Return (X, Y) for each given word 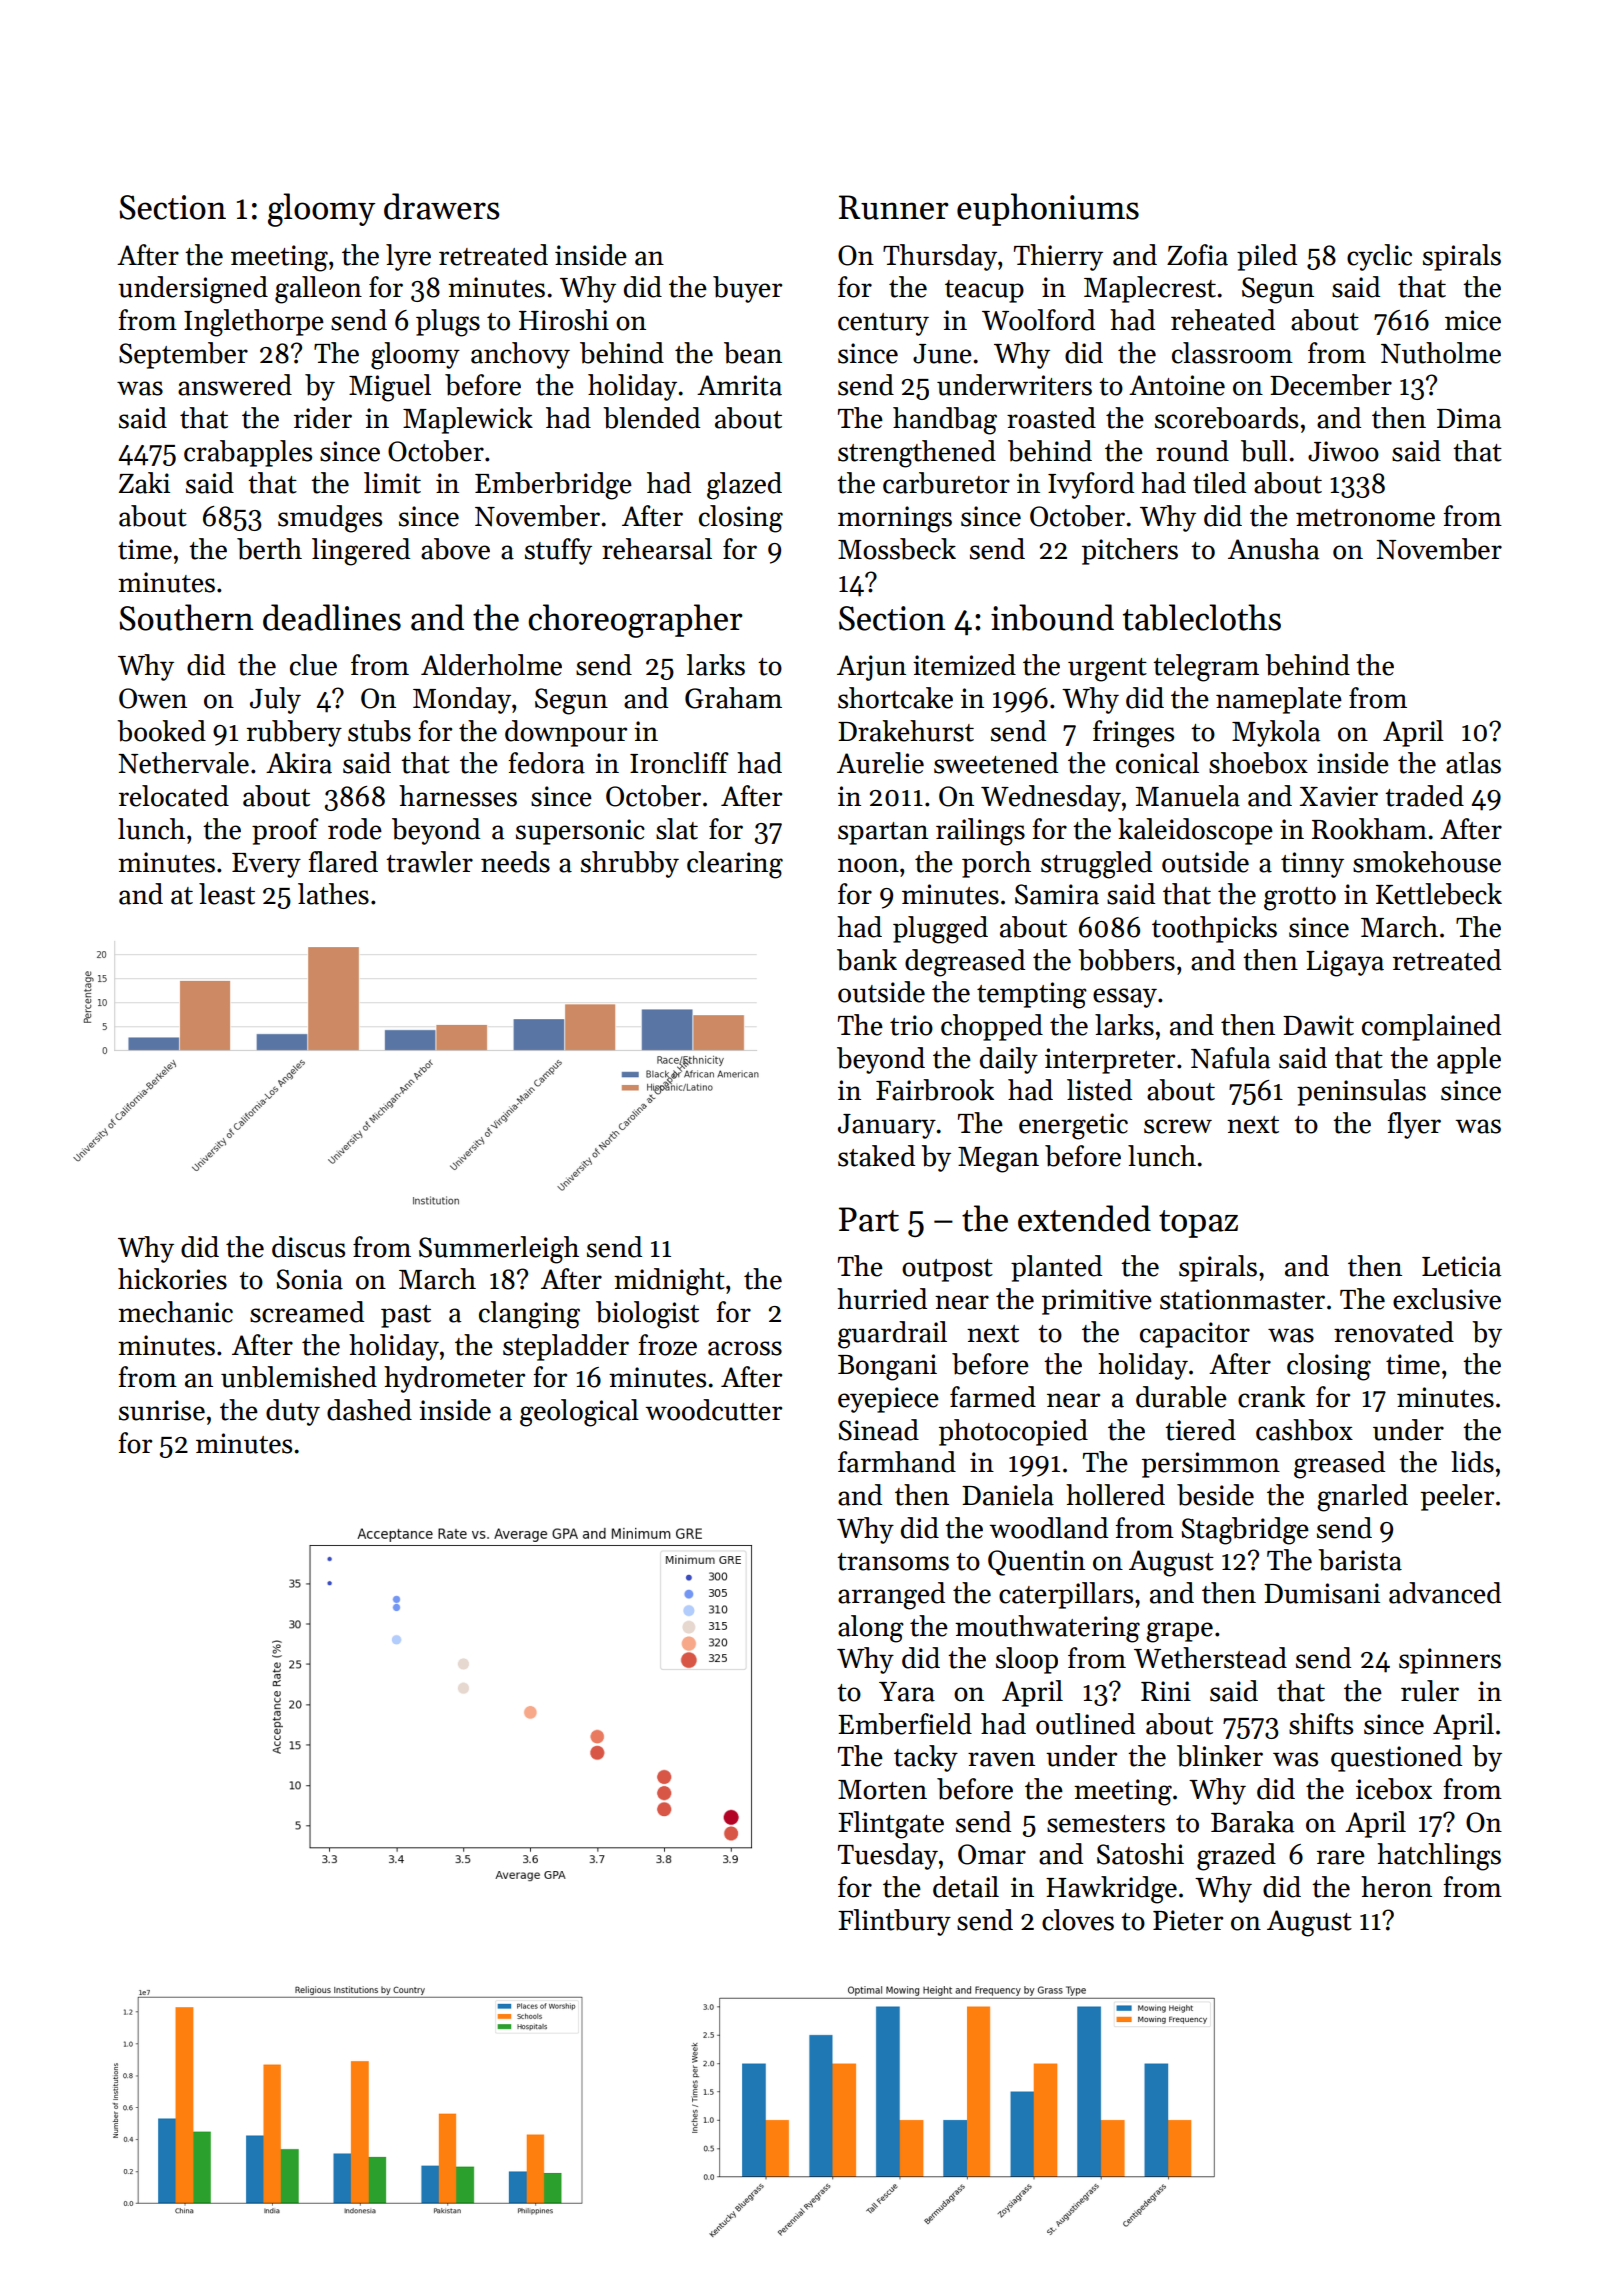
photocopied (1013, 1432)
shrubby (630, 864)
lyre (408, 257)
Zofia (1197, 255)
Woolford (1038, 320)
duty (293, 1412)
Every (266, 865)
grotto (1300, 899)
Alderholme (491, 665)
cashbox (1304, 1430)
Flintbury (894, 1922)
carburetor (946, 483)
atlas (1473, 763)
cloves (1078, 1920)
